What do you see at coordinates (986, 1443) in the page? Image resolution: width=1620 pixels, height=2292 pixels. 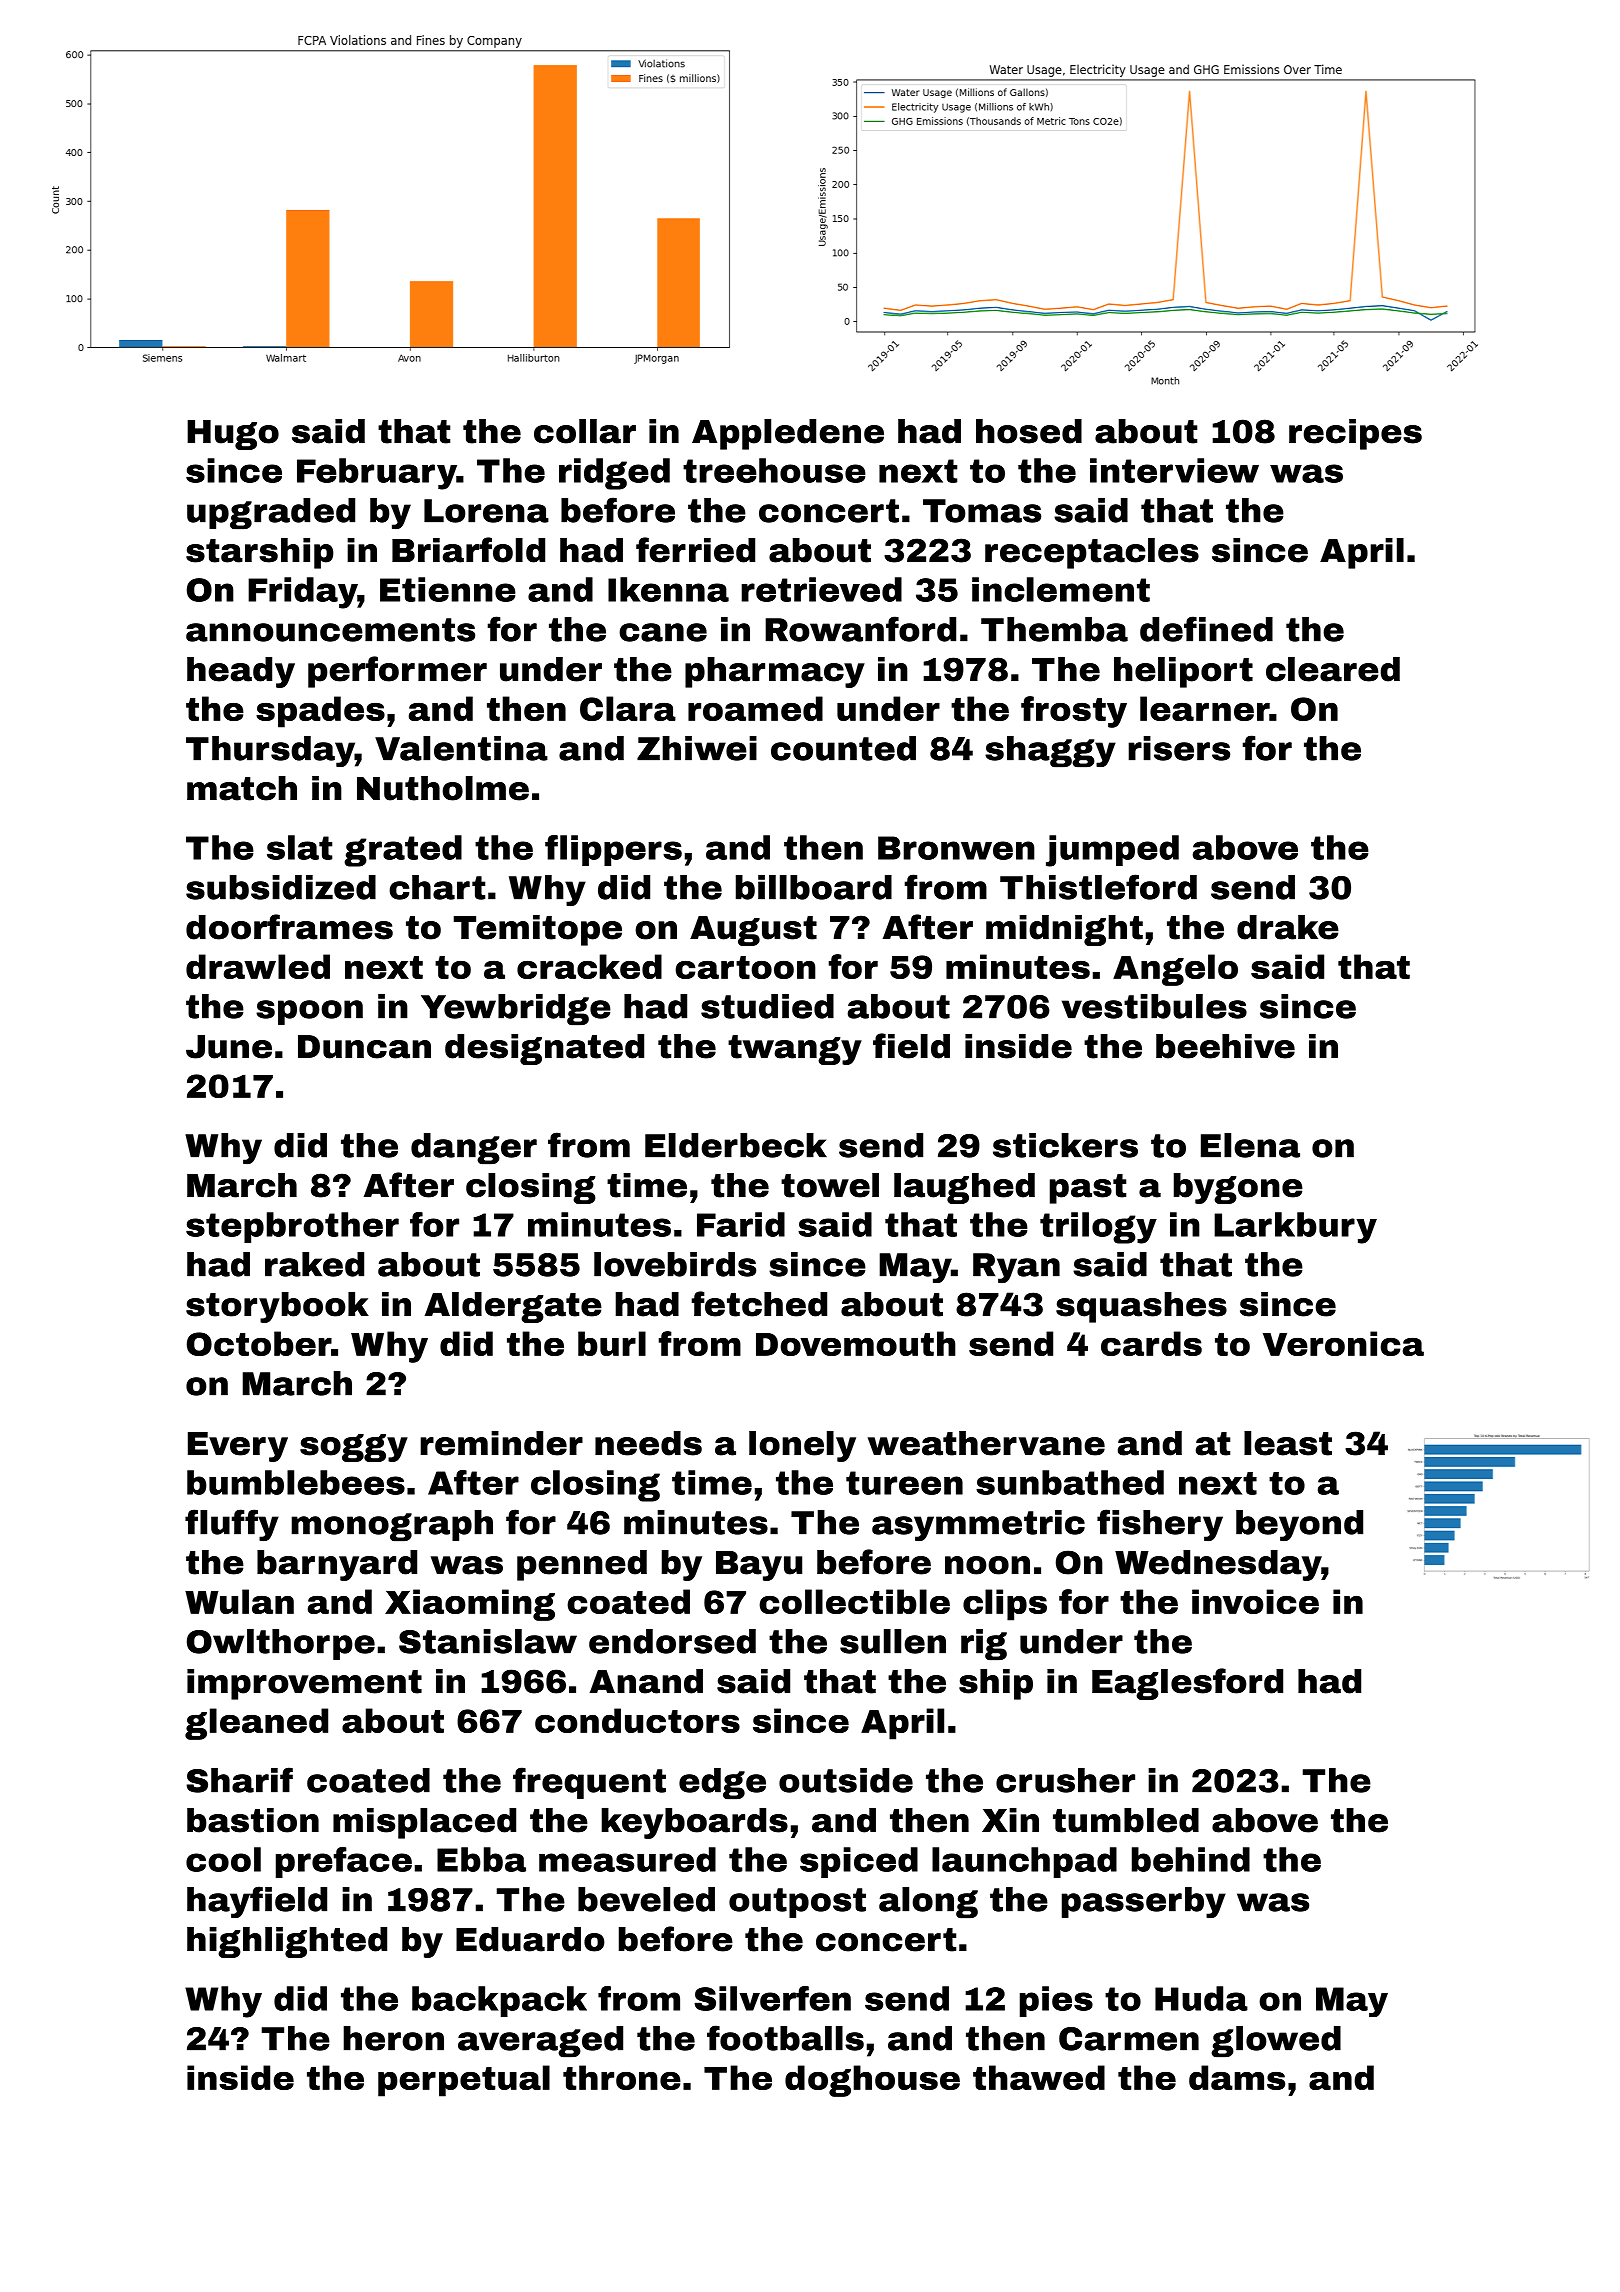 I see `weathervane` at bounding box center [986, 1443].
